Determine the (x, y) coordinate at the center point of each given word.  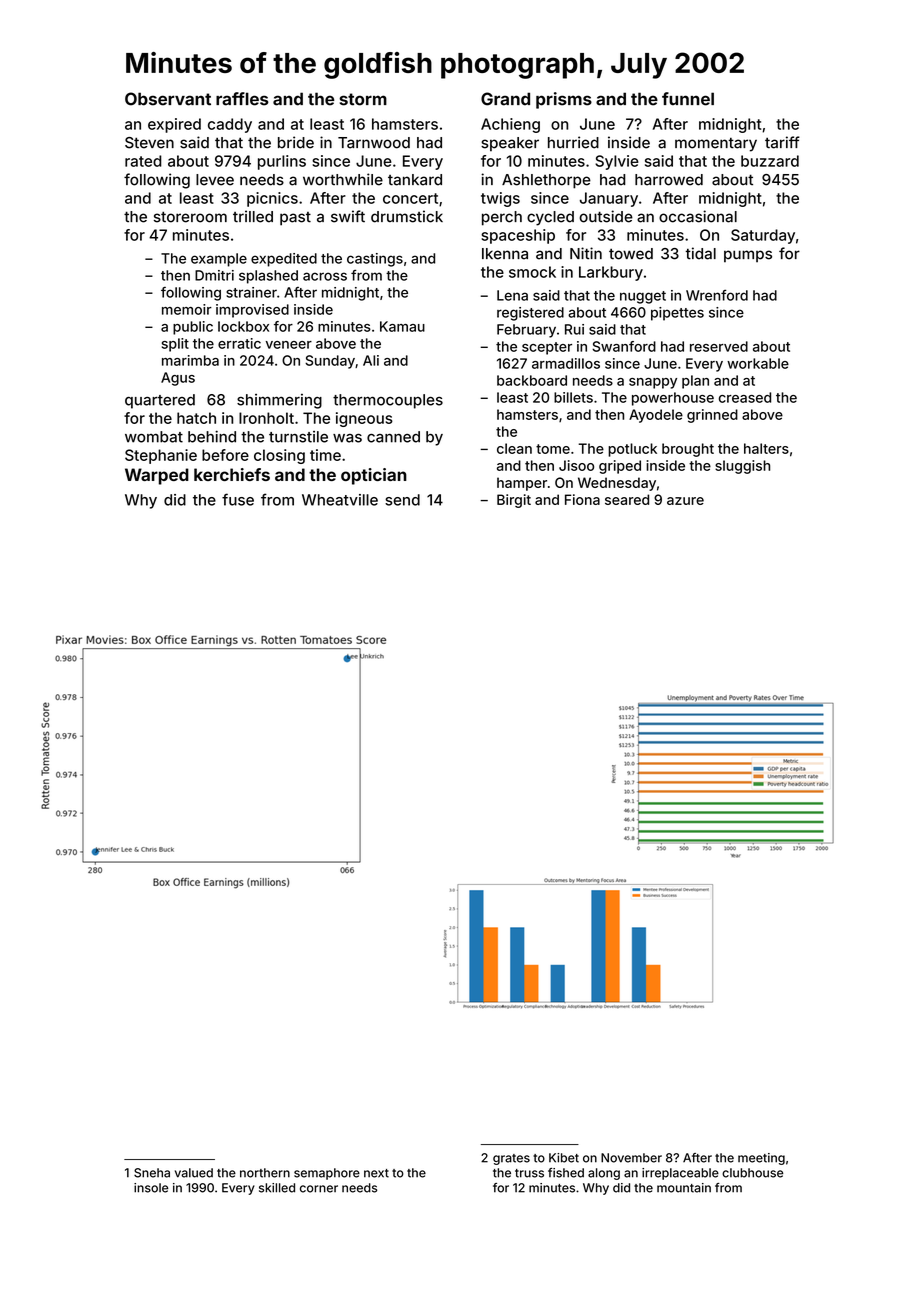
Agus (178, 379)
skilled (277, 1188)
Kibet (564, 1158)
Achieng (510, 125)
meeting (761, 1159)
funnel (688, 99)
